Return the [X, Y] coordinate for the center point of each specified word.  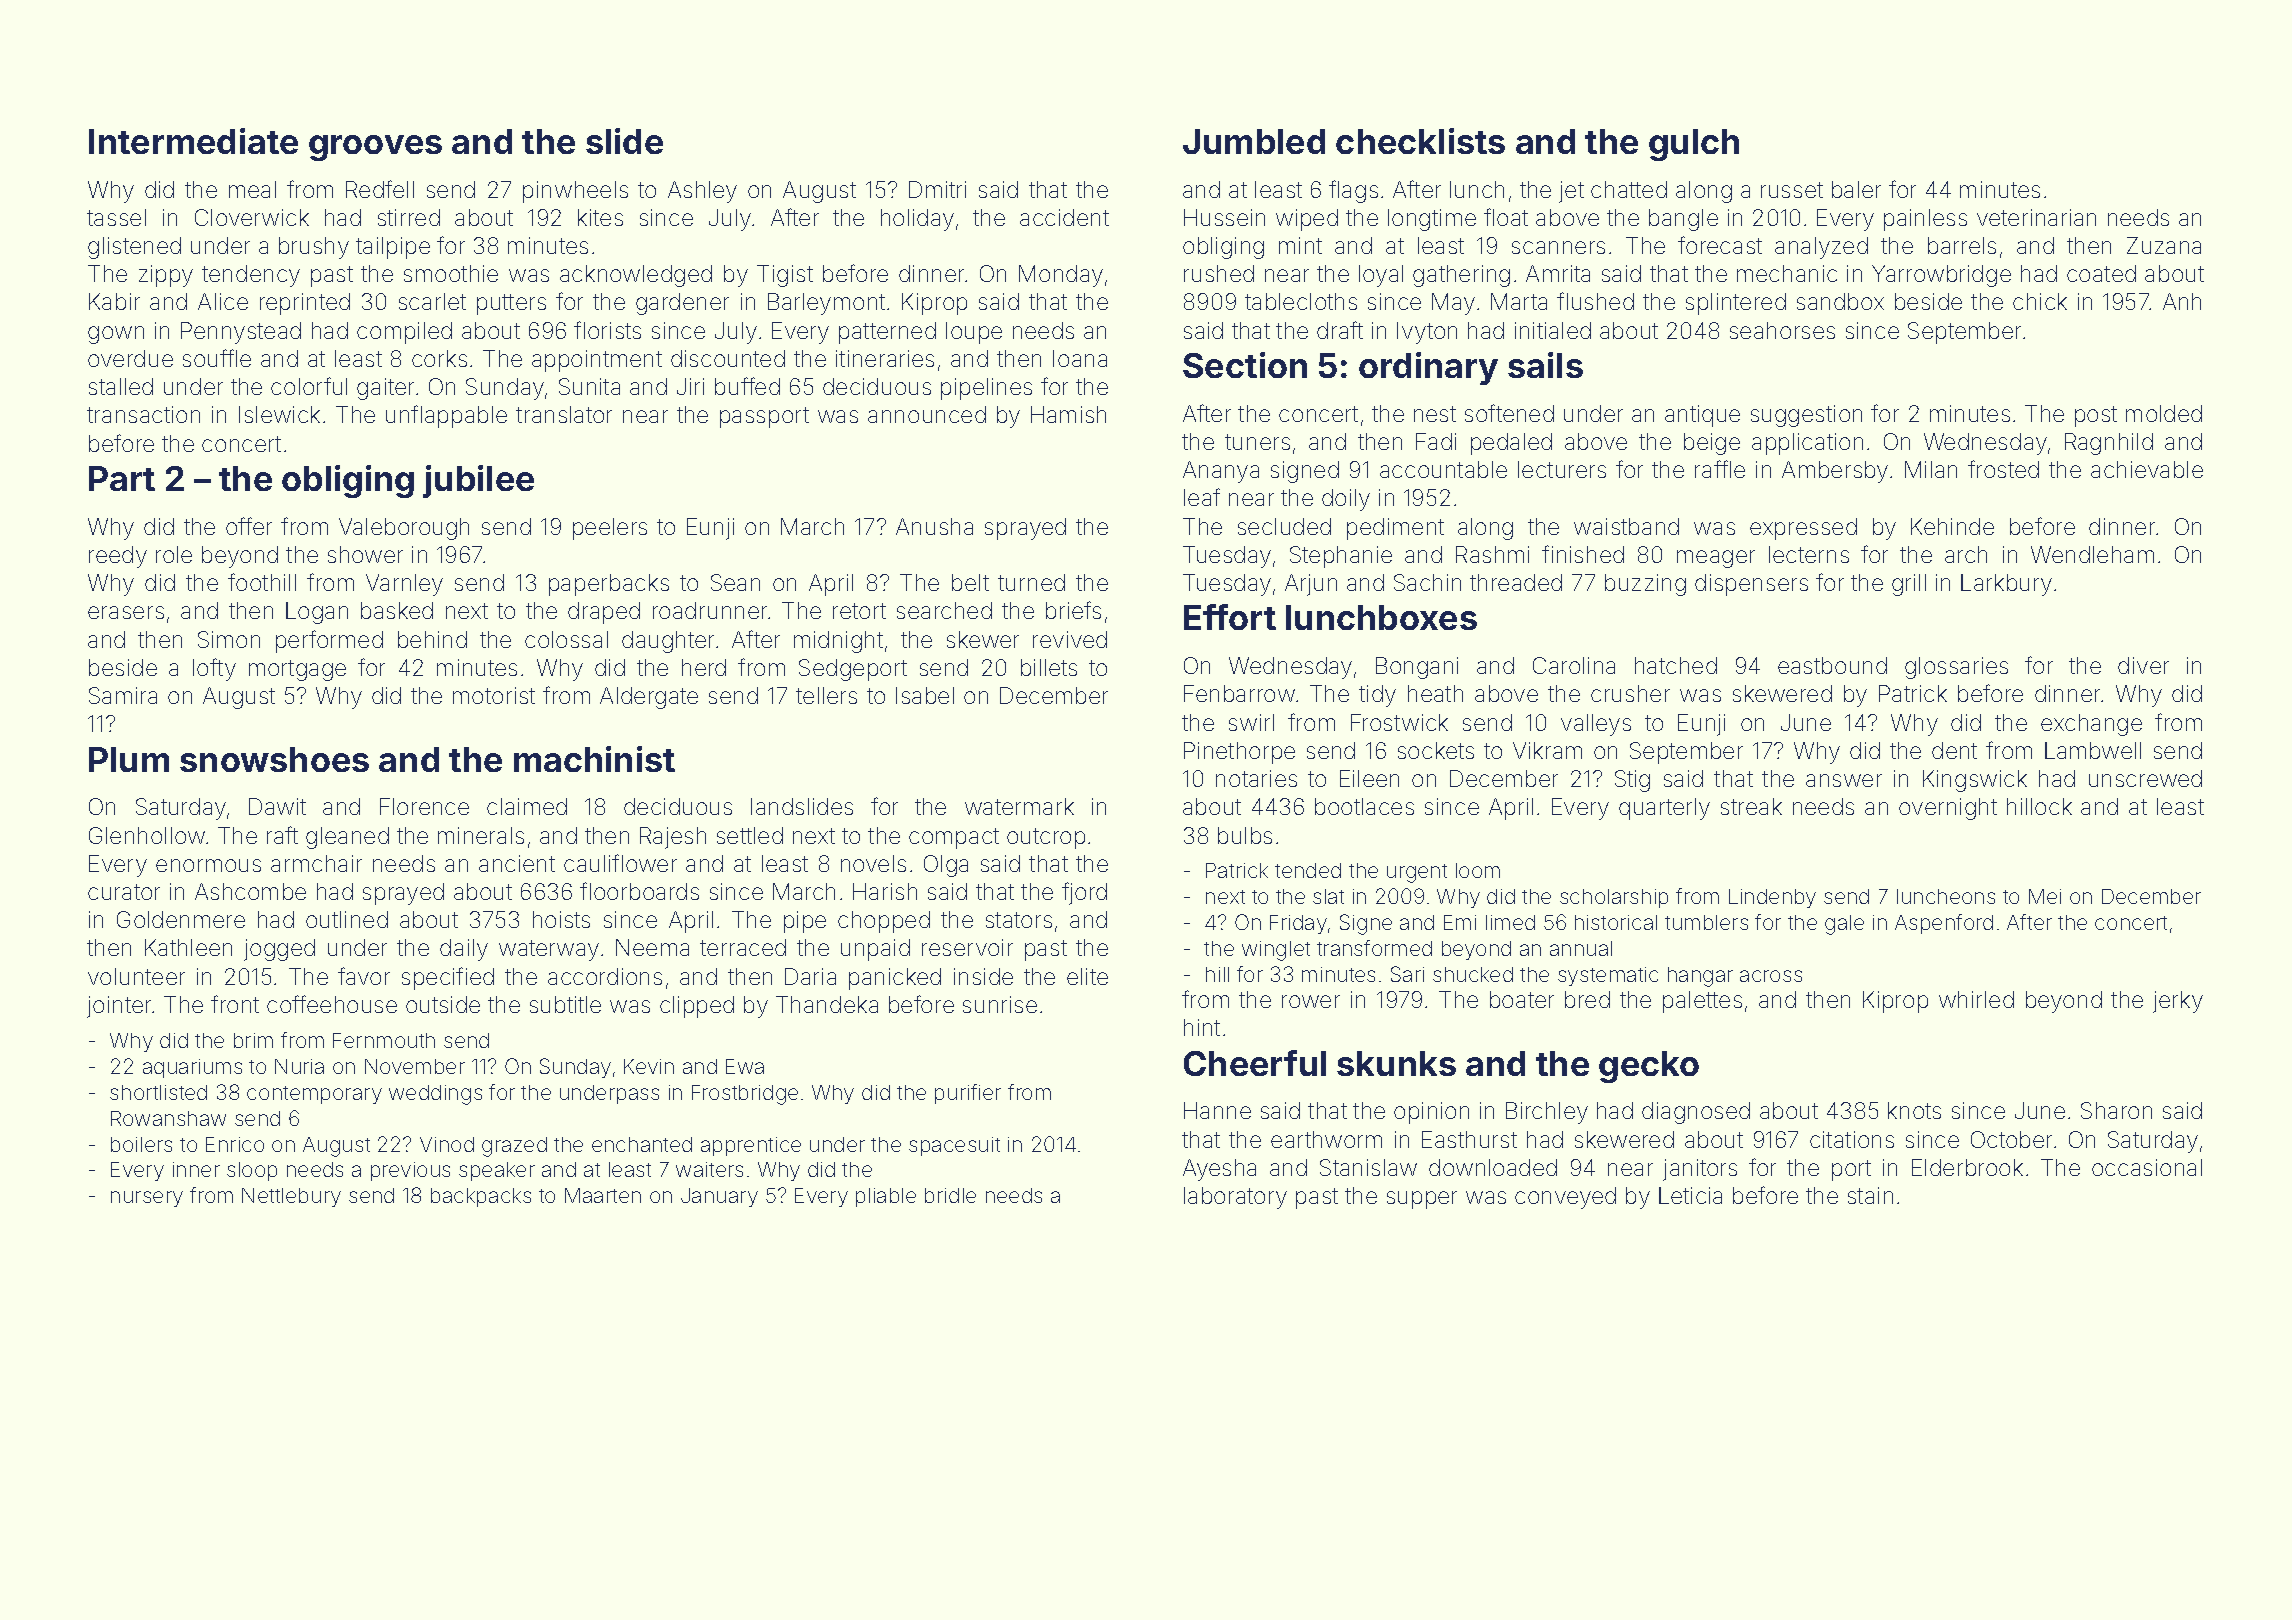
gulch [1694, 145]
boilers [141, 1144]
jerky [2178, 1002]
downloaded [1493, 1167]
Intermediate [193, 141]
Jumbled [1254, 141]
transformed [1374, 948]
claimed [527, 806]
